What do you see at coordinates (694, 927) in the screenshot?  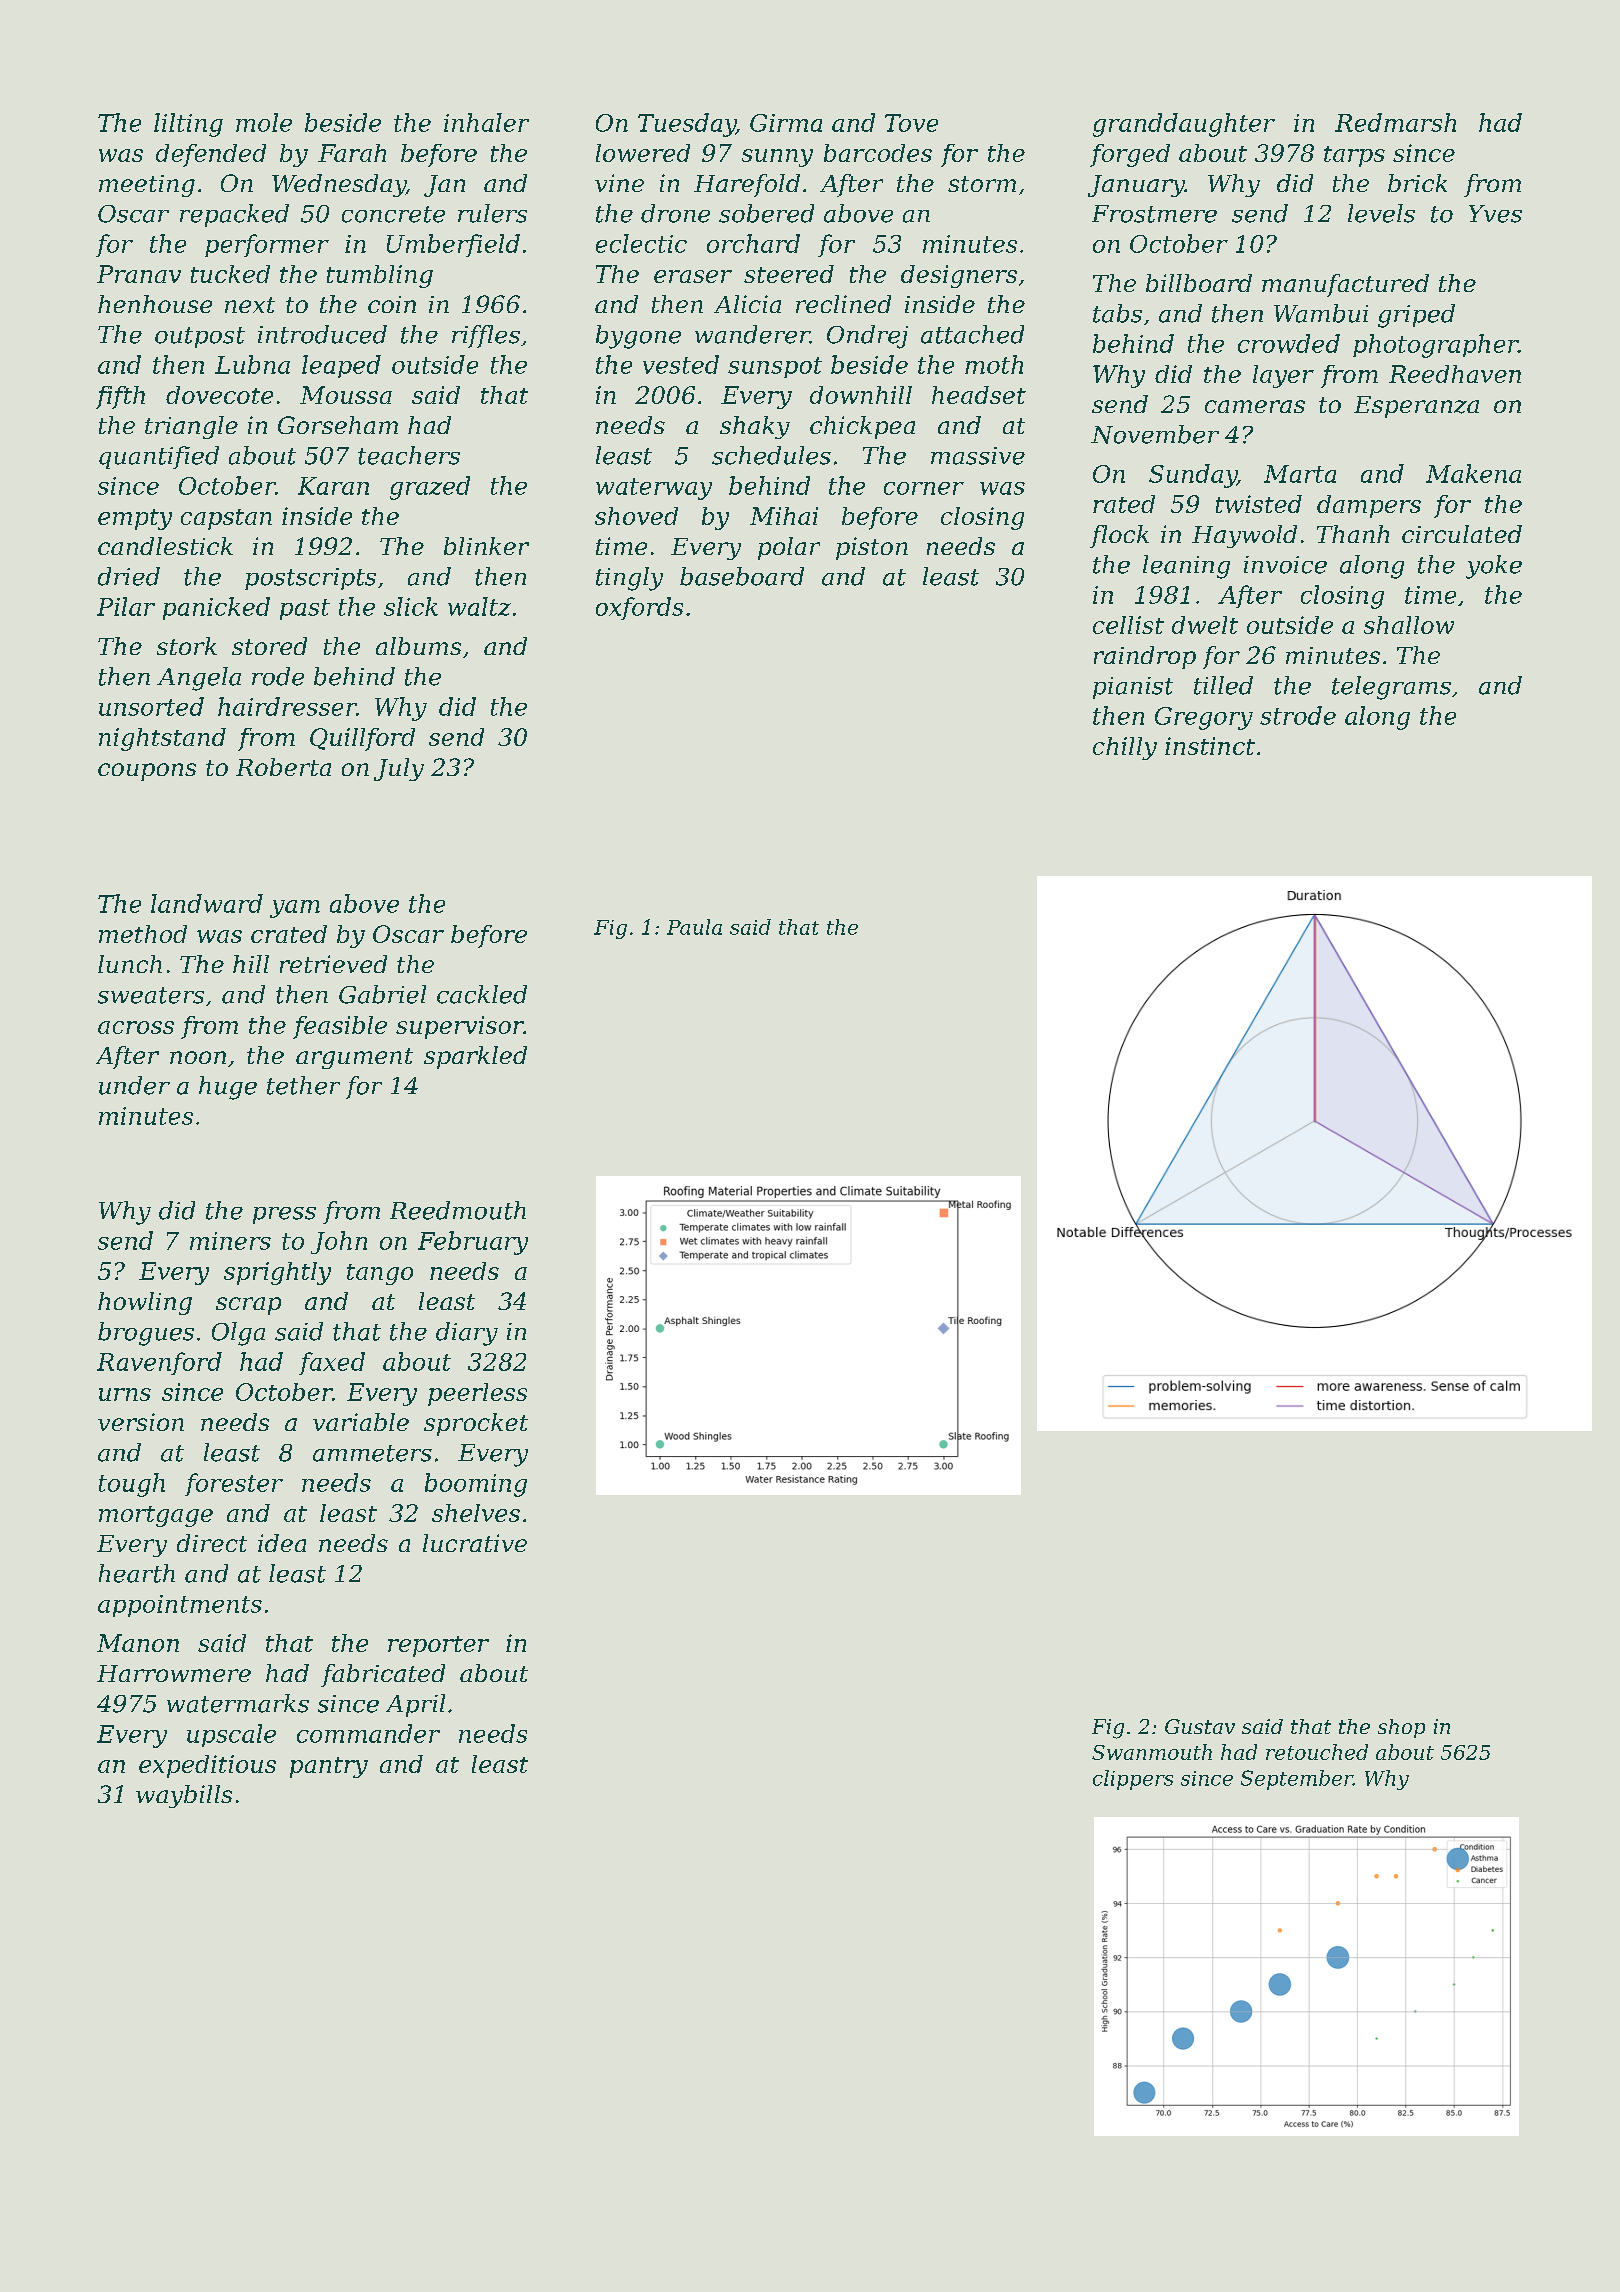 I see `Paula` at bounding box center [694, 927].
